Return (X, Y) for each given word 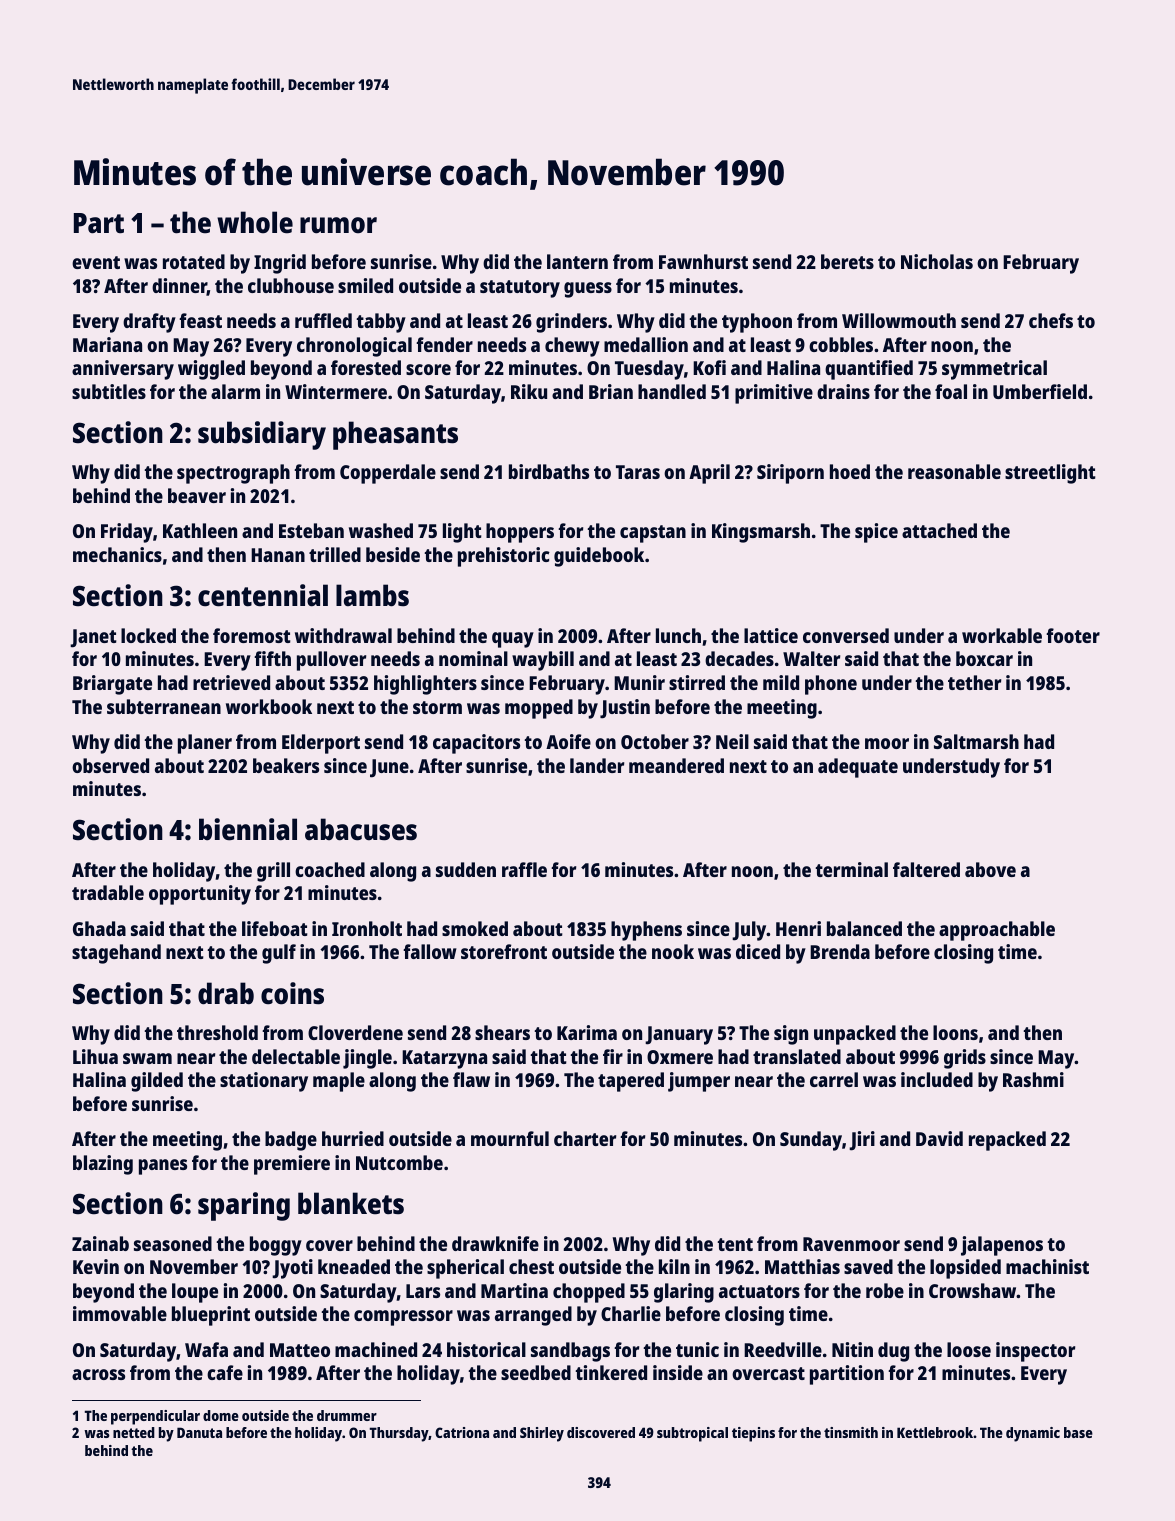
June (389, 768)
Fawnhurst (703, 261)
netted (134, 1432)
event (96, 262)
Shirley (542, 1434)
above (990, 869)
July (749, 931)
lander (597, 765)
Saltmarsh (976, 741)
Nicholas (937, 261)
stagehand (116, 954)
